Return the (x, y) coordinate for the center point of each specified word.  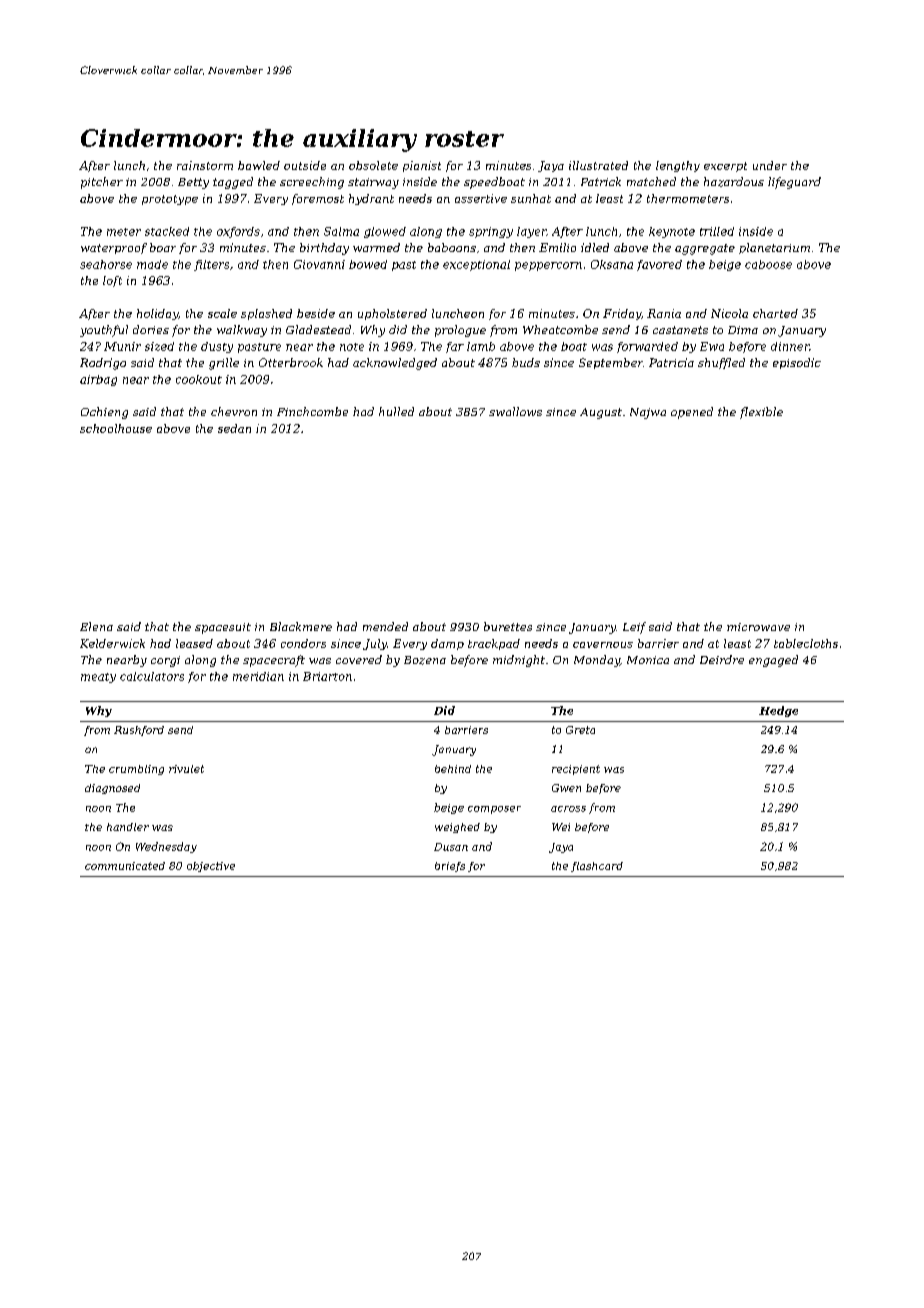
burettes (508, 626)
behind (453, 769)
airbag (98, 380)
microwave (758, 627)
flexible (761, 413)
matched (651, 181)
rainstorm (205, 165)
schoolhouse (116, 428)
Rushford (139, 731)
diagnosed (112, 789)
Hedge (778, 711)
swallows (515, 411)
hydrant (371, 199)
